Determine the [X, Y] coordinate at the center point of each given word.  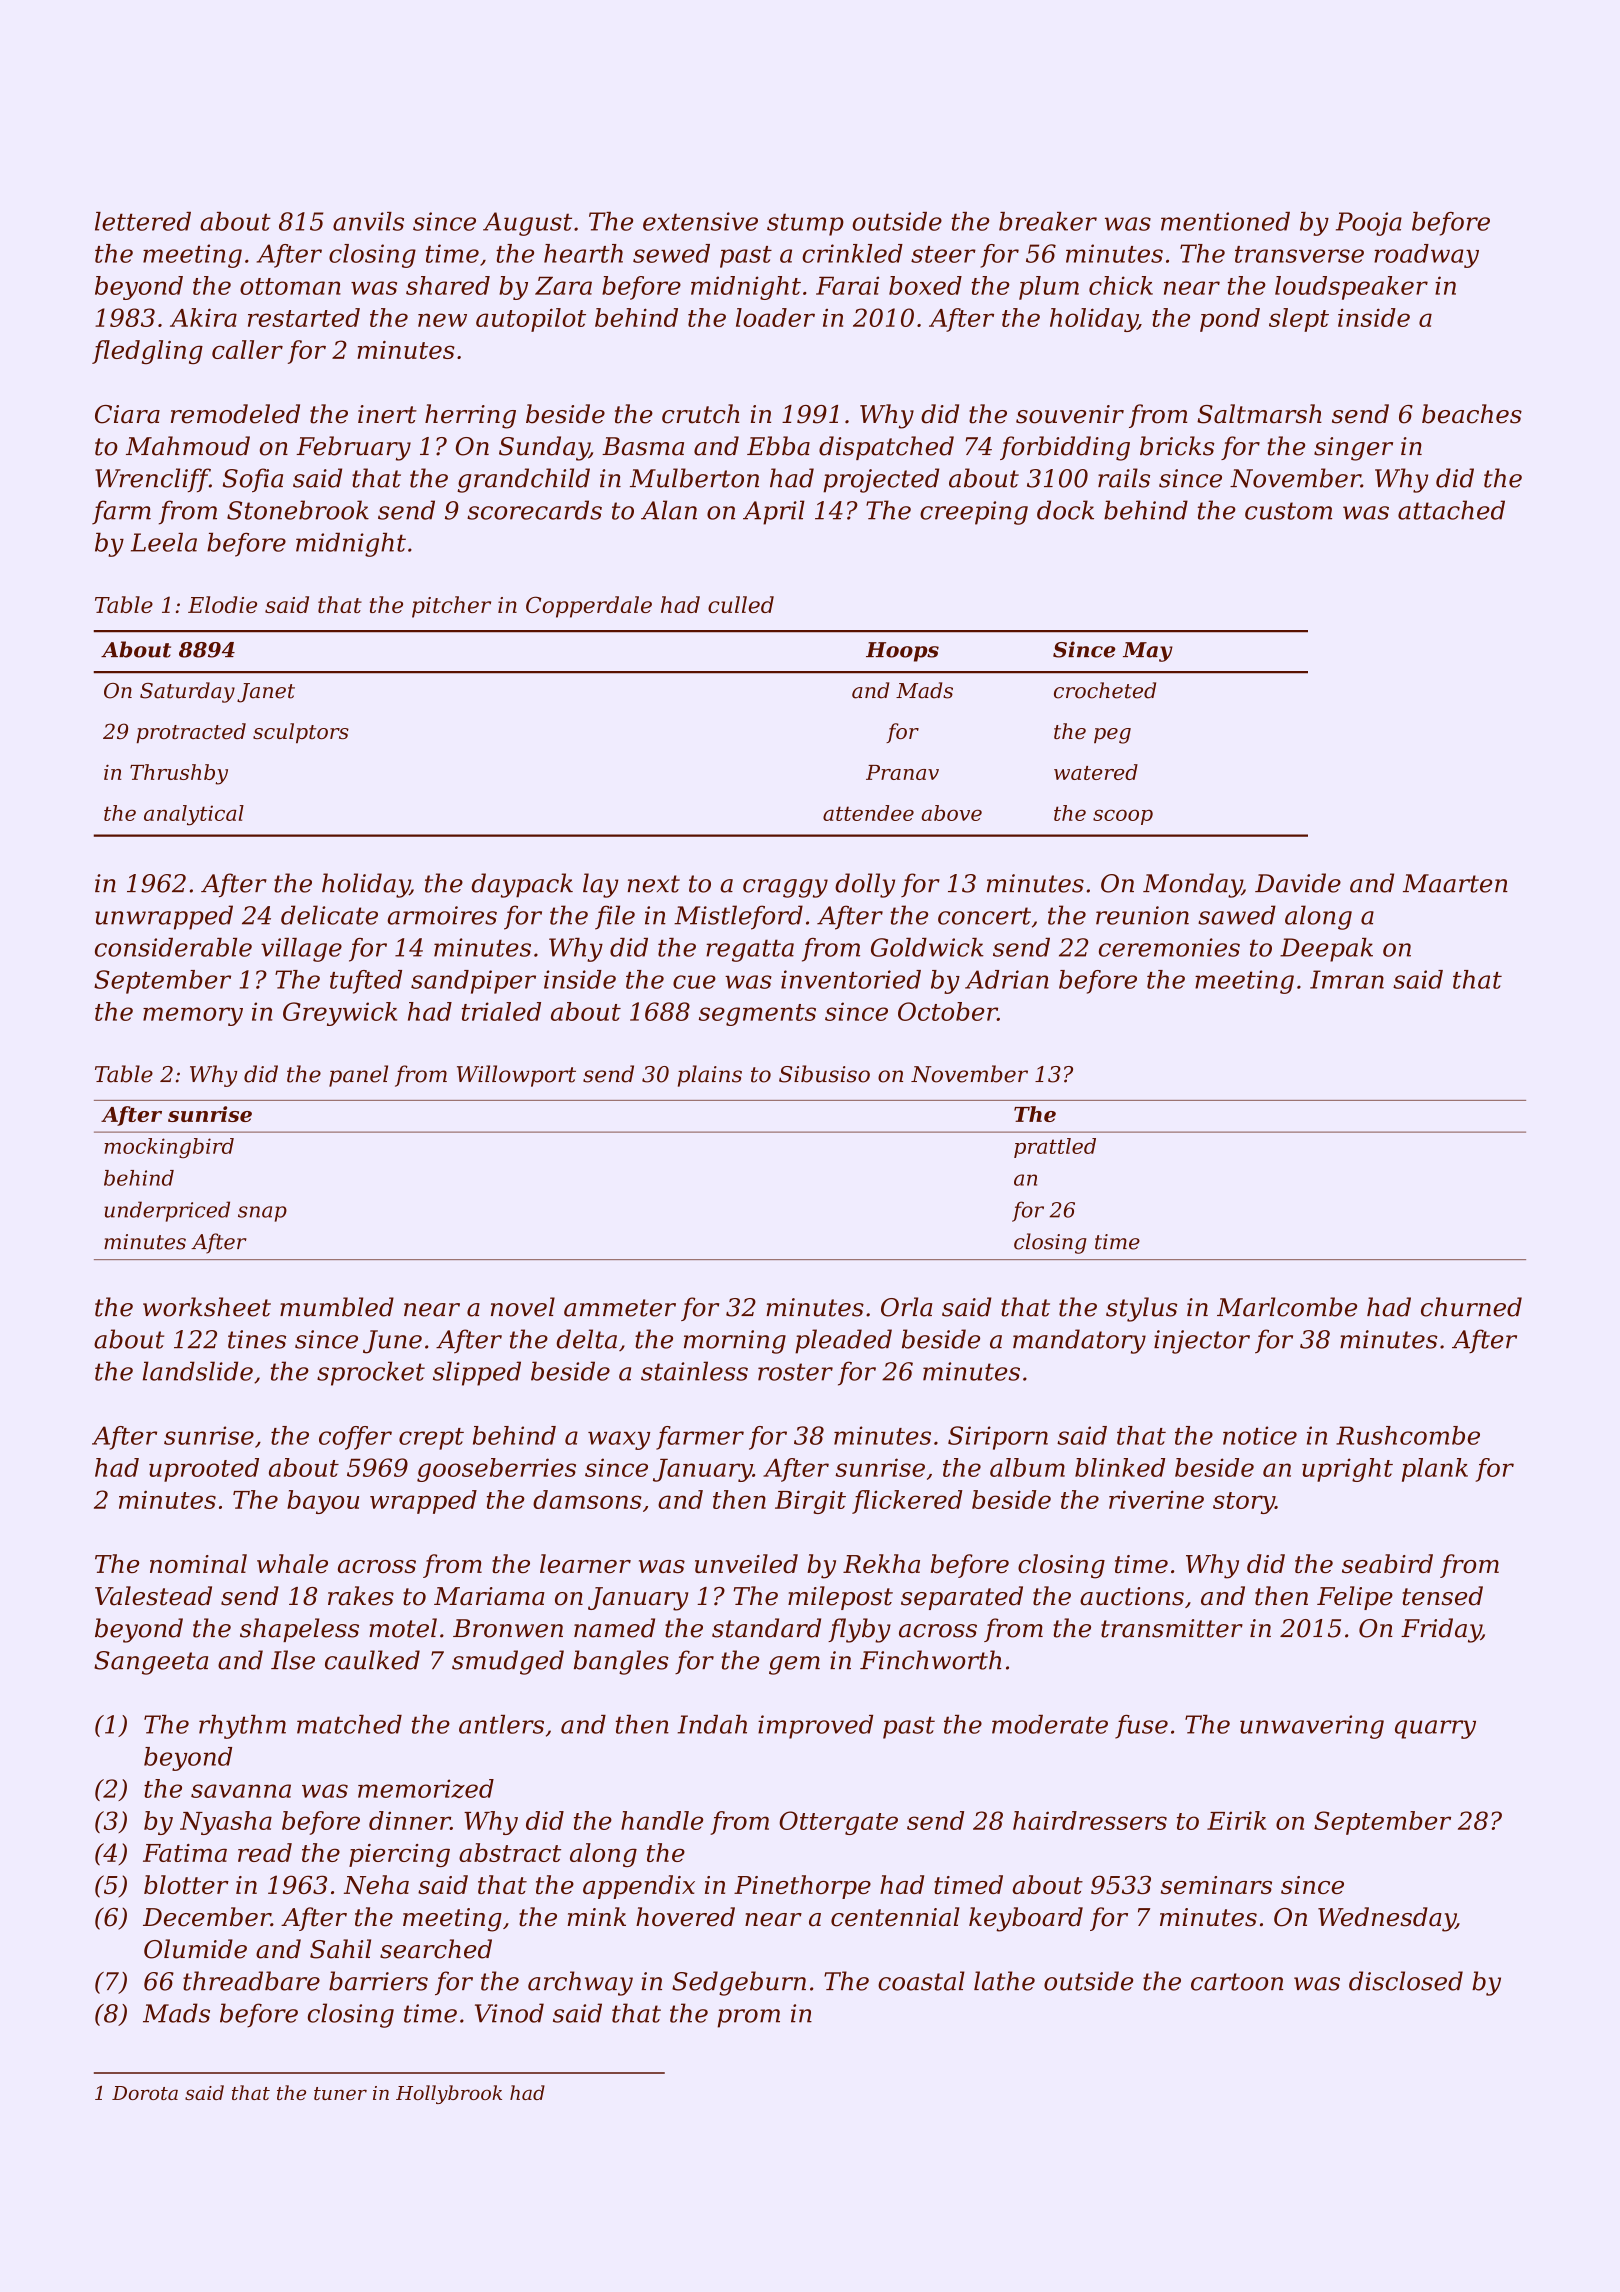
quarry [1435, 1729]
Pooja [1369, 224]
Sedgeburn [739, 1983]
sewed [671, 253]
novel [523, 1307]
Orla [906, 1307]
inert [387, 414]
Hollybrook [449, 2094]
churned [1471, 1307]
